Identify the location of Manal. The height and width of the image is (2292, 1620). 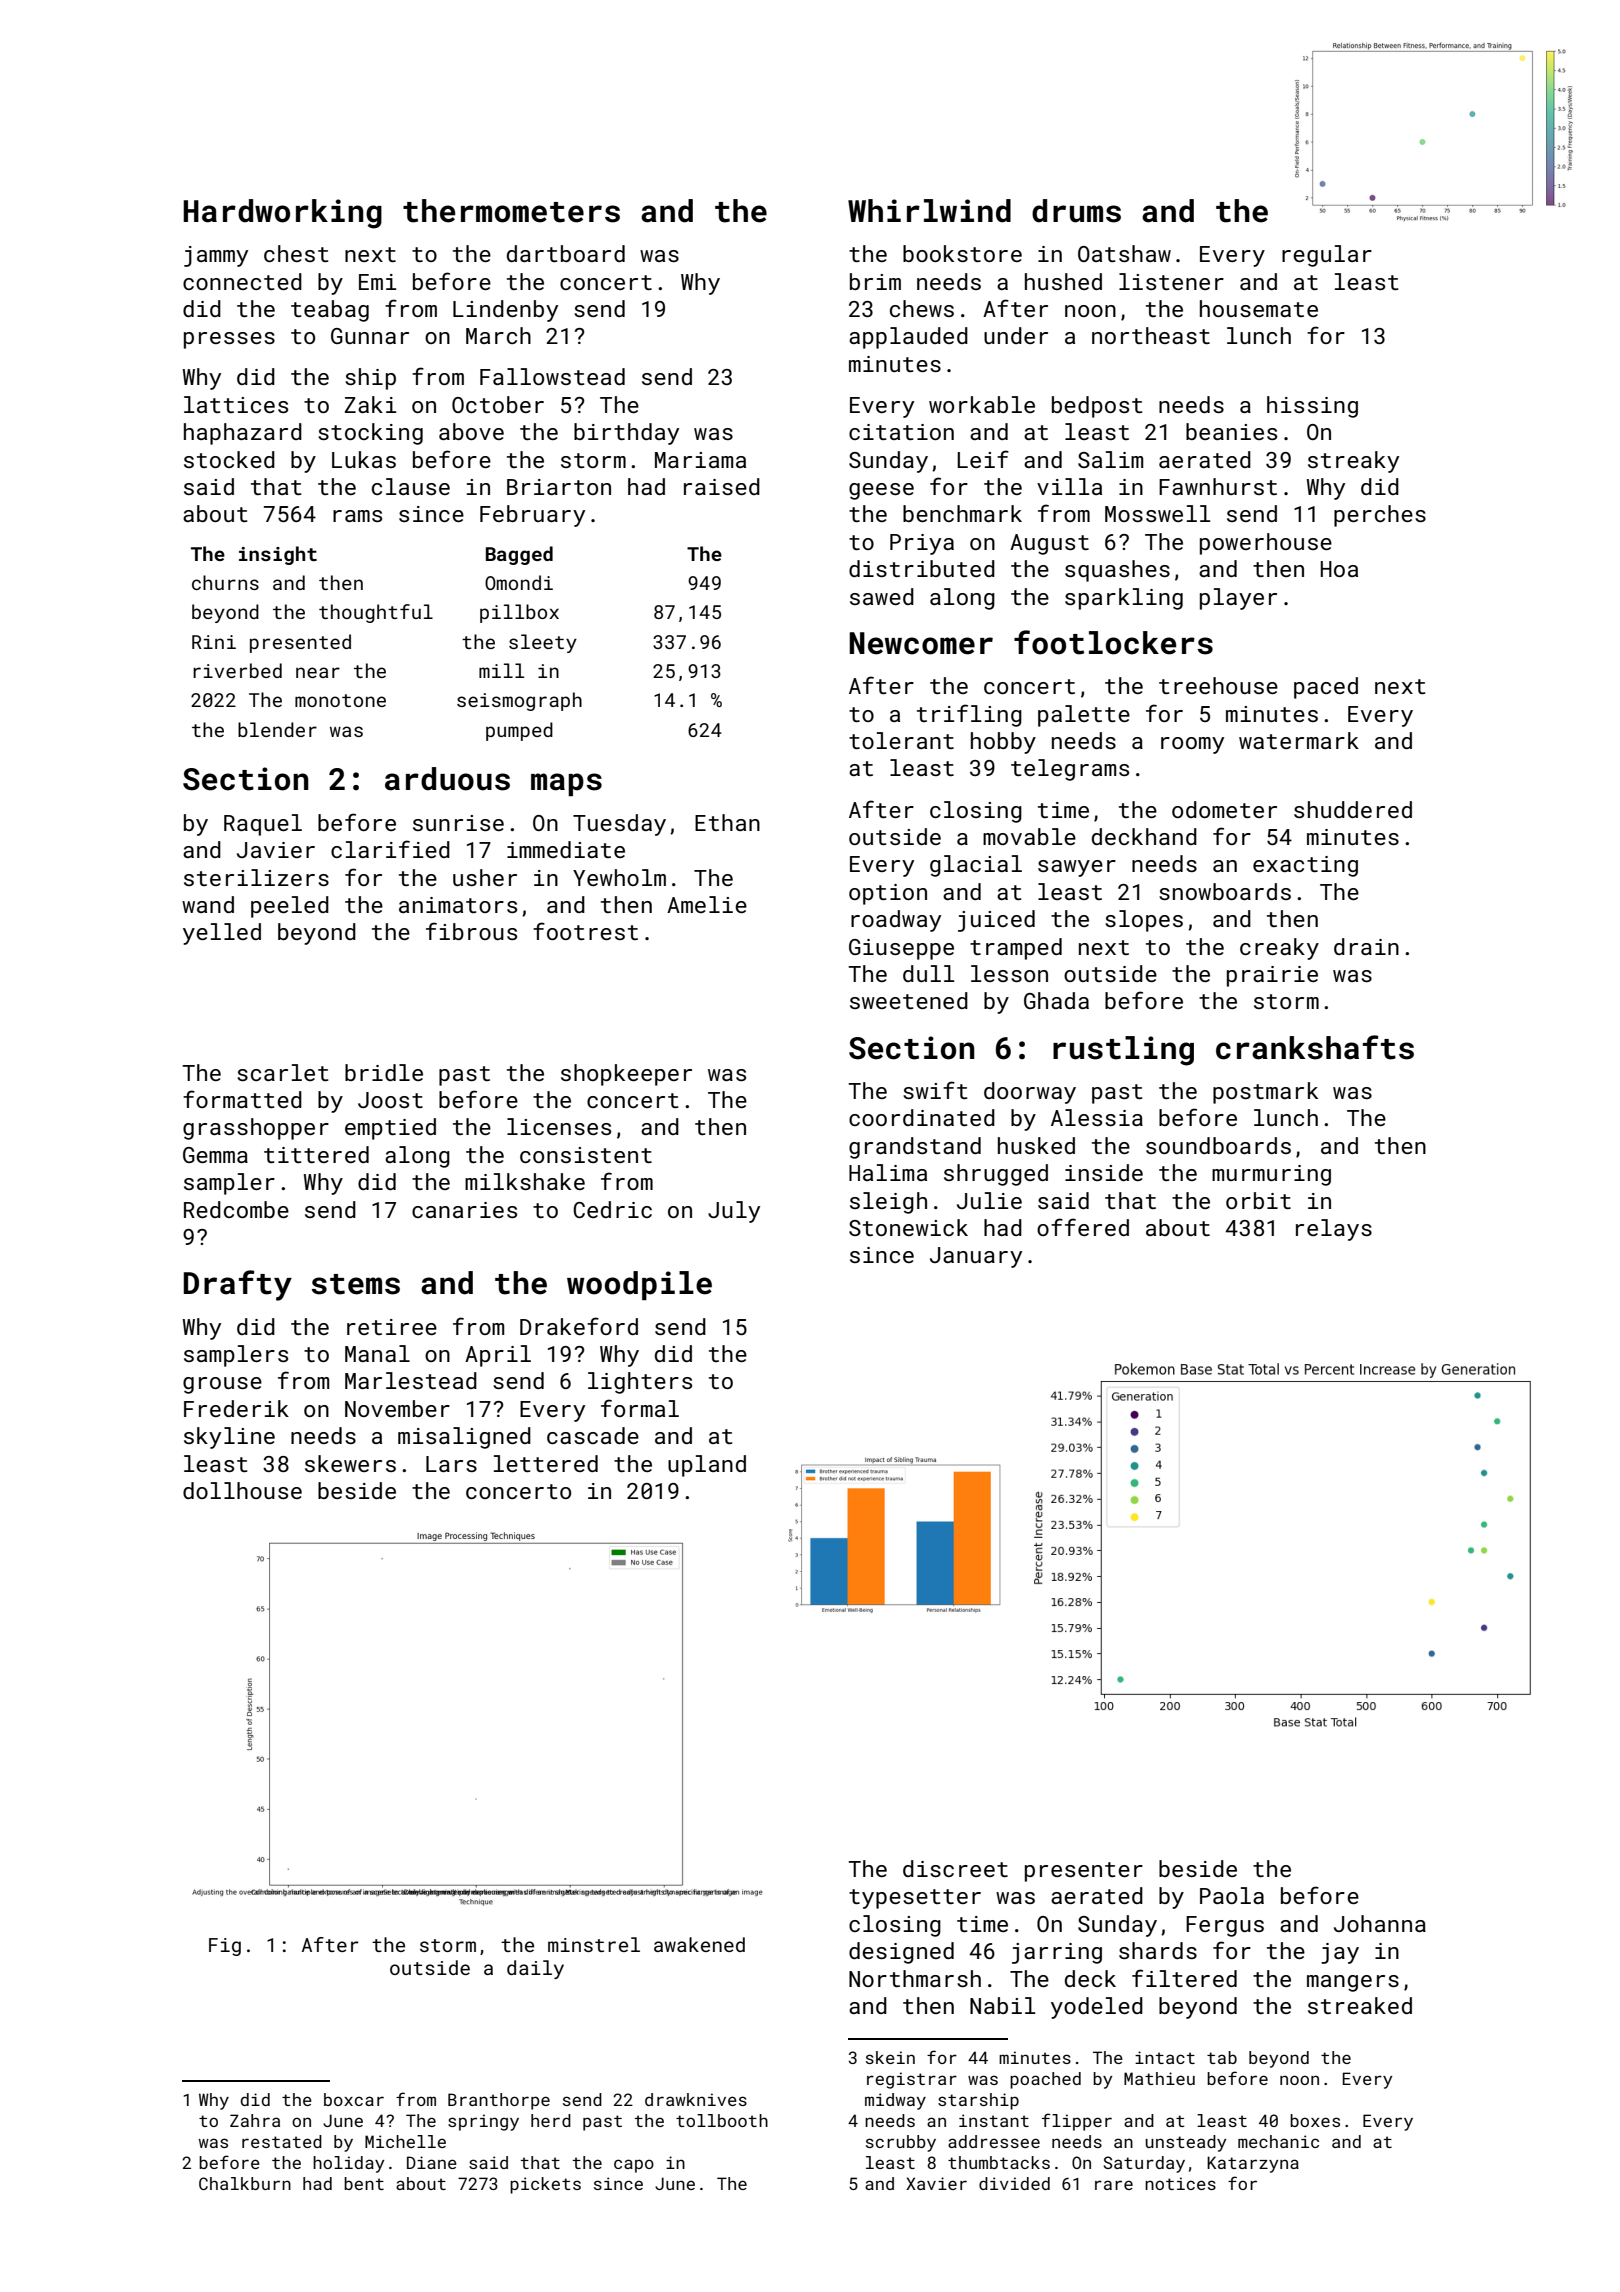
(377, 1353).
